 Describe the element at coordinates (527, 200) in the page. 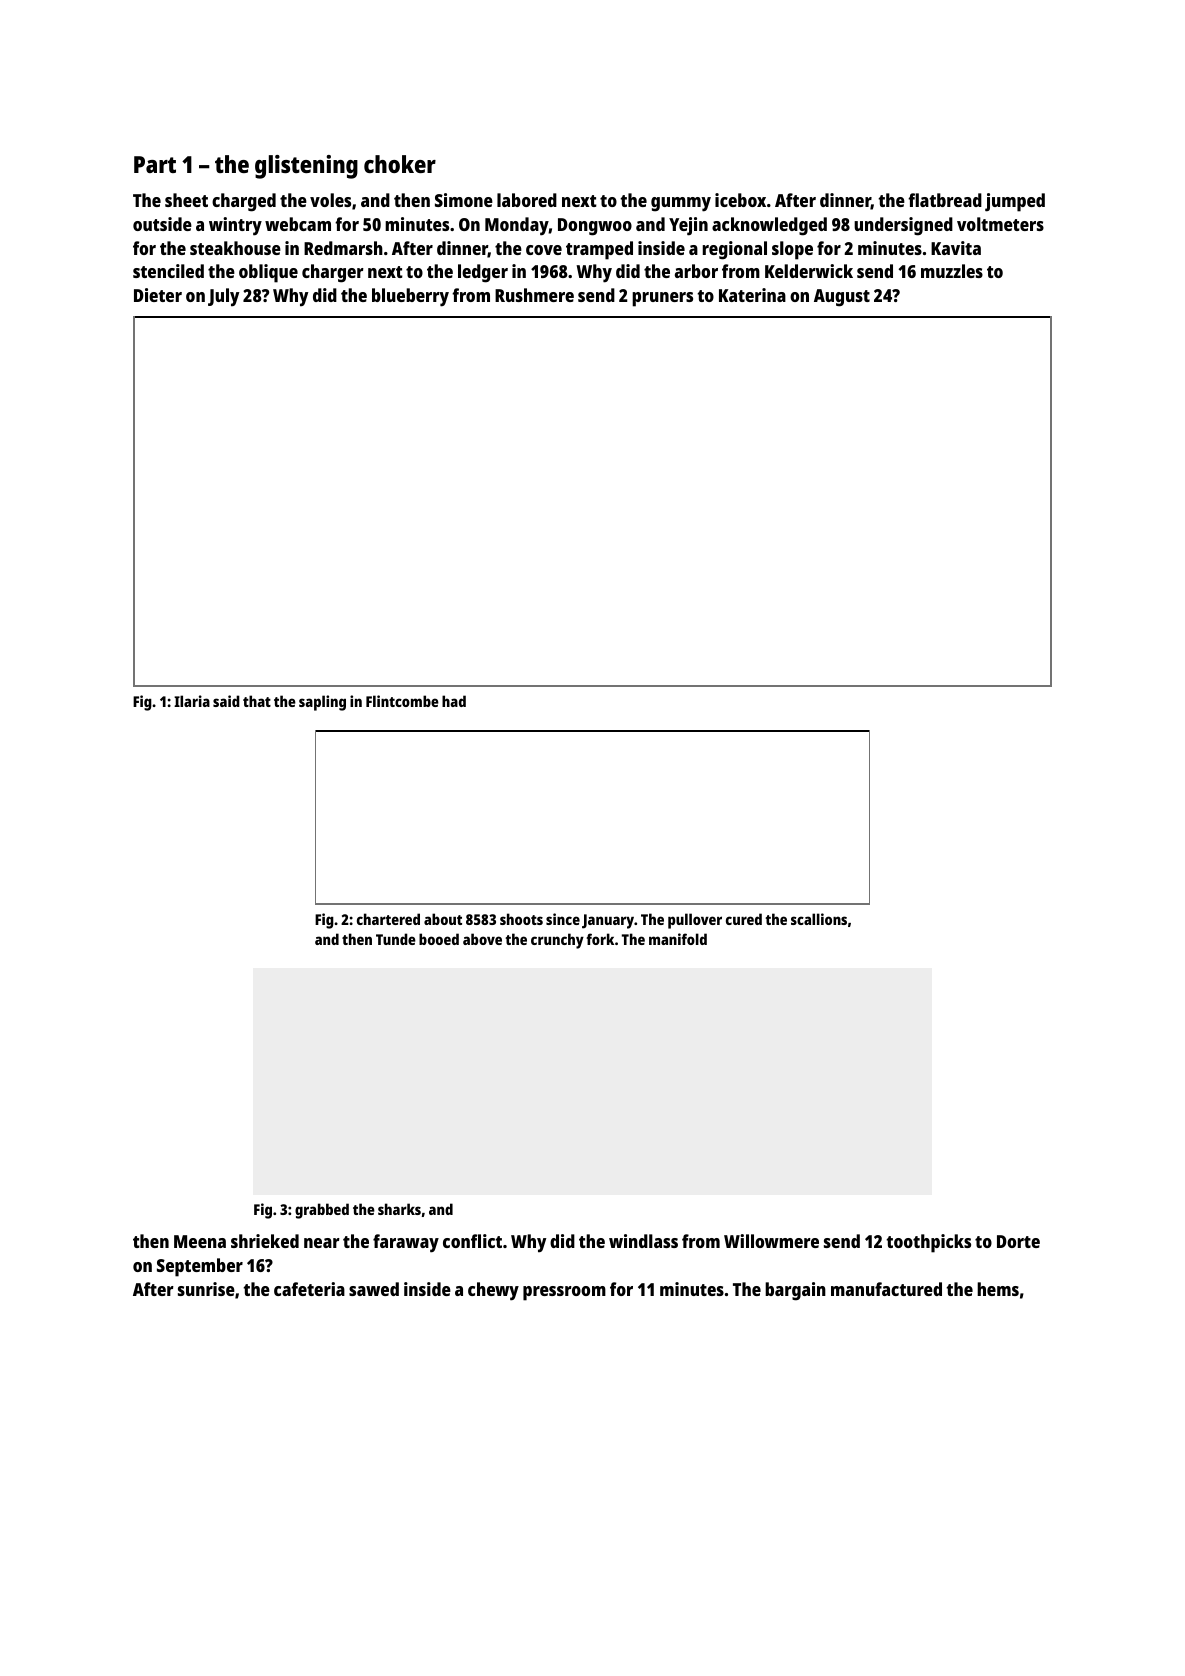

I see `labored` at that location.
